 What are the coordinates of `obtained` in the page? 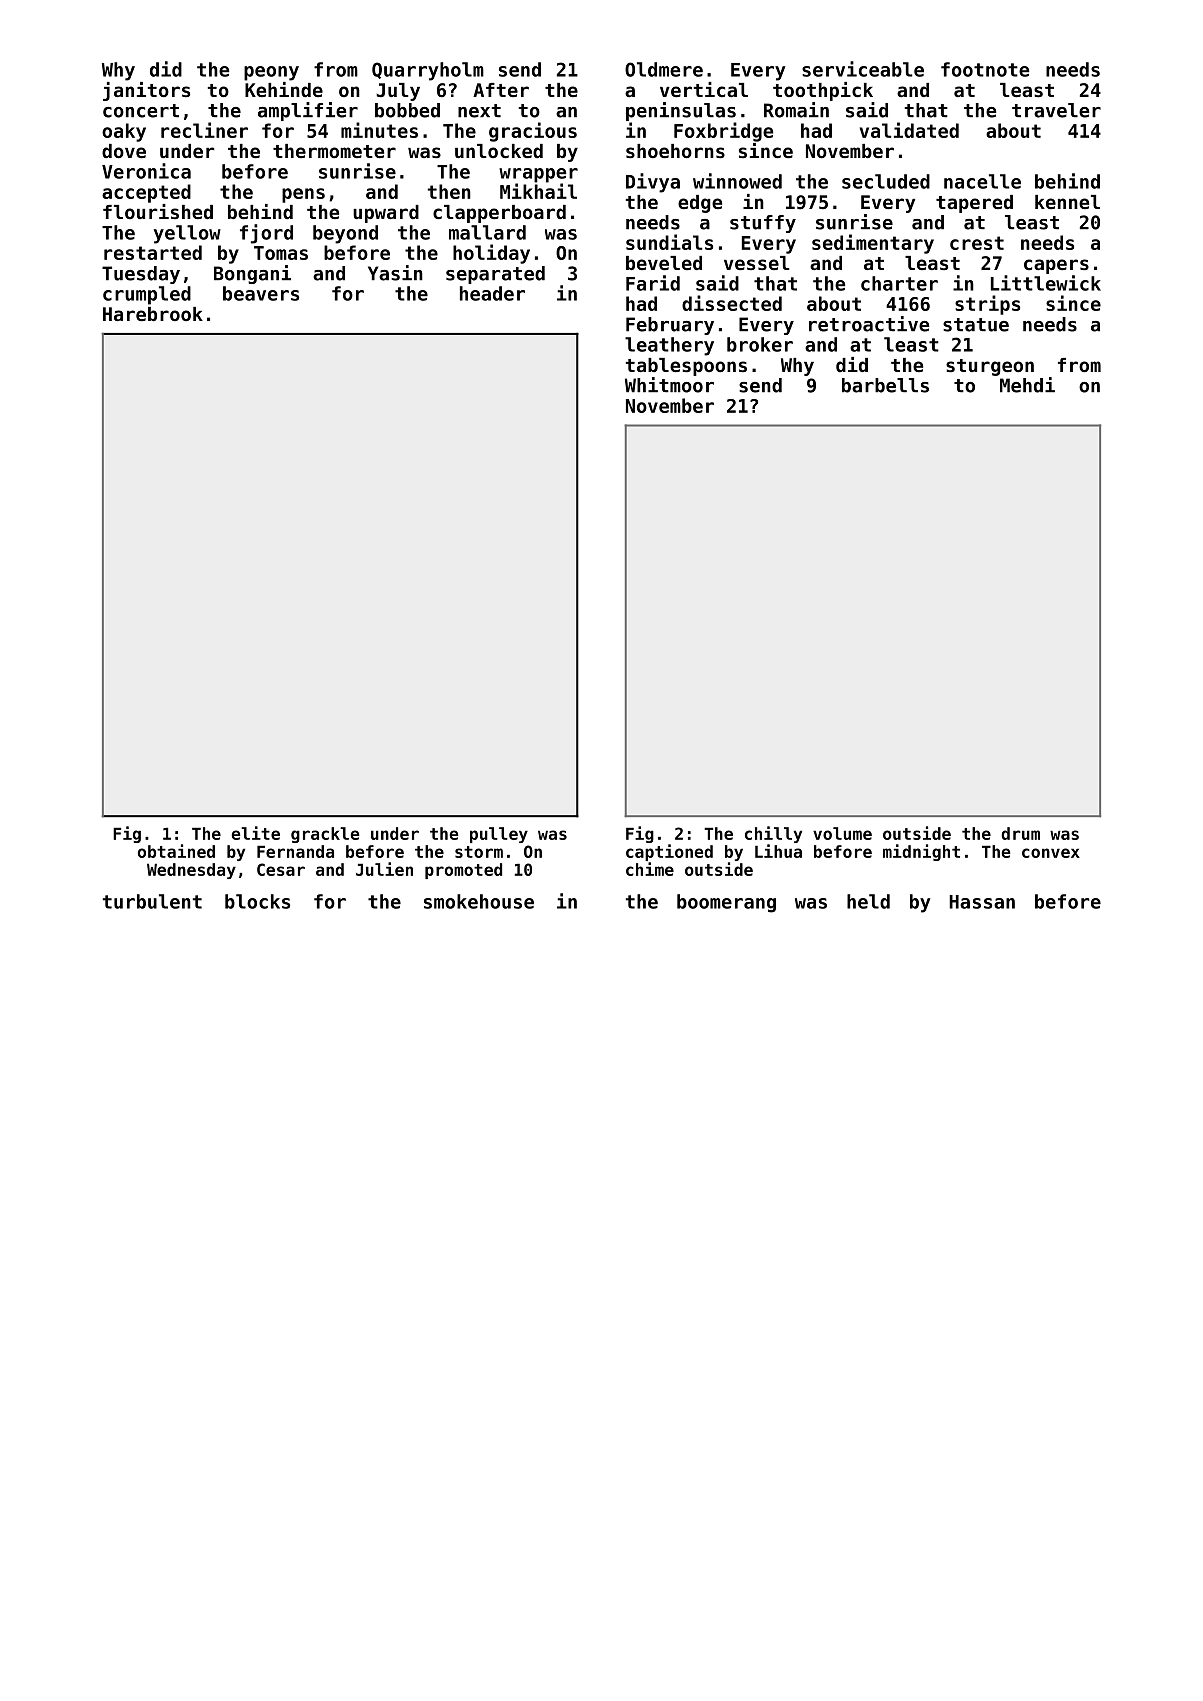 It's located at (176, 851).
